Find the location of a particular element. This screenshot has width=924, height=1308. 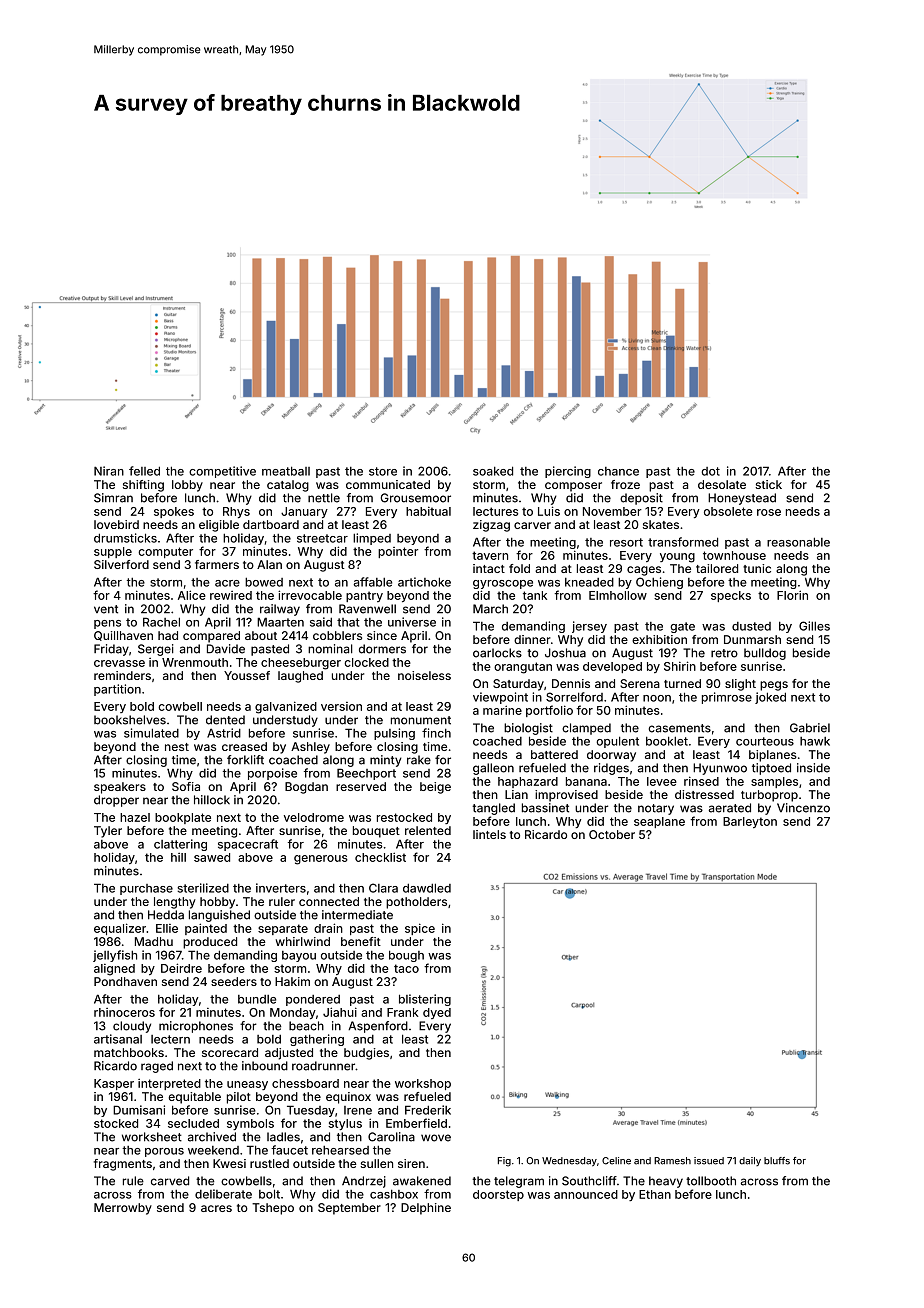

hazel is located at coordinates (135, 817).
